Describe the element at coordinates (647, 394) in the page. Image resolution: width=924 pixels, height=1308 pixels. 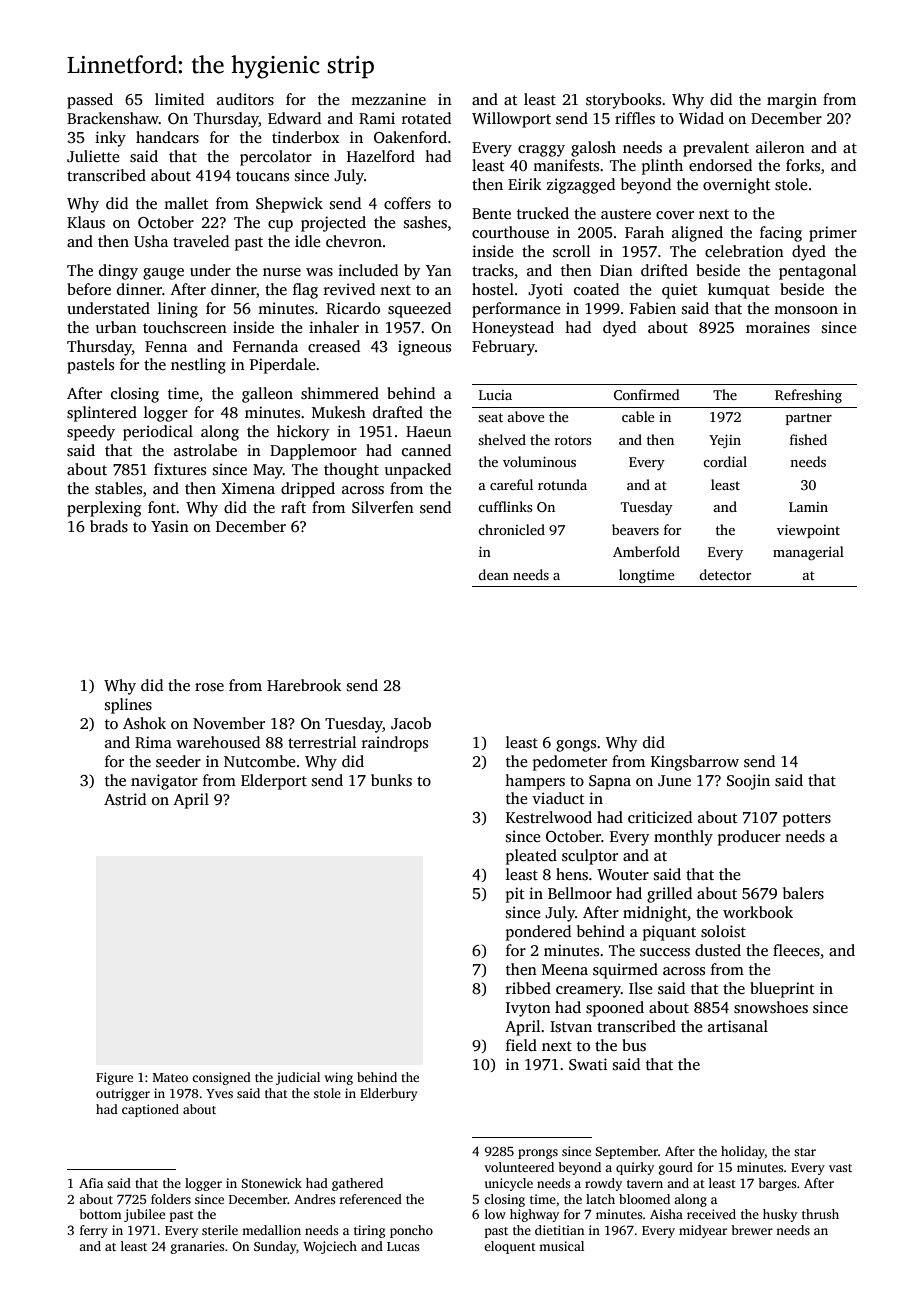
I see `Confirmed` at that location.
